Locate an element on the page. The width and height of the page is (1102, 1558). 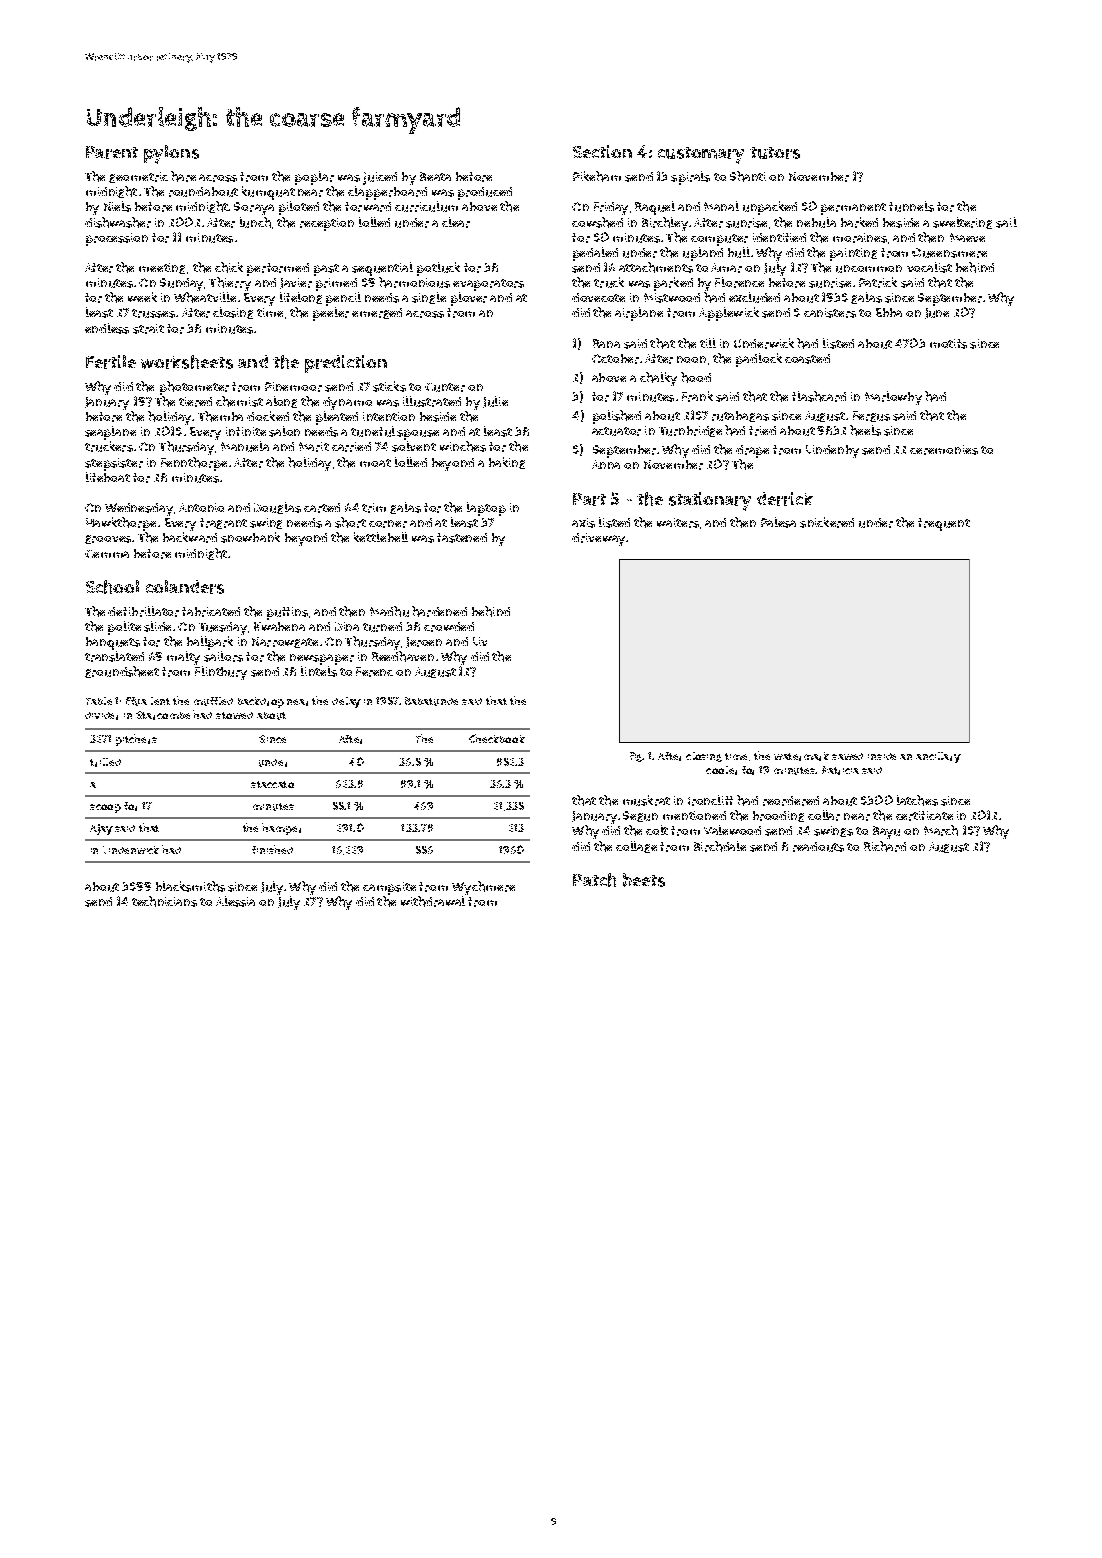
Wednesday is located at coordinates (139, 509).
